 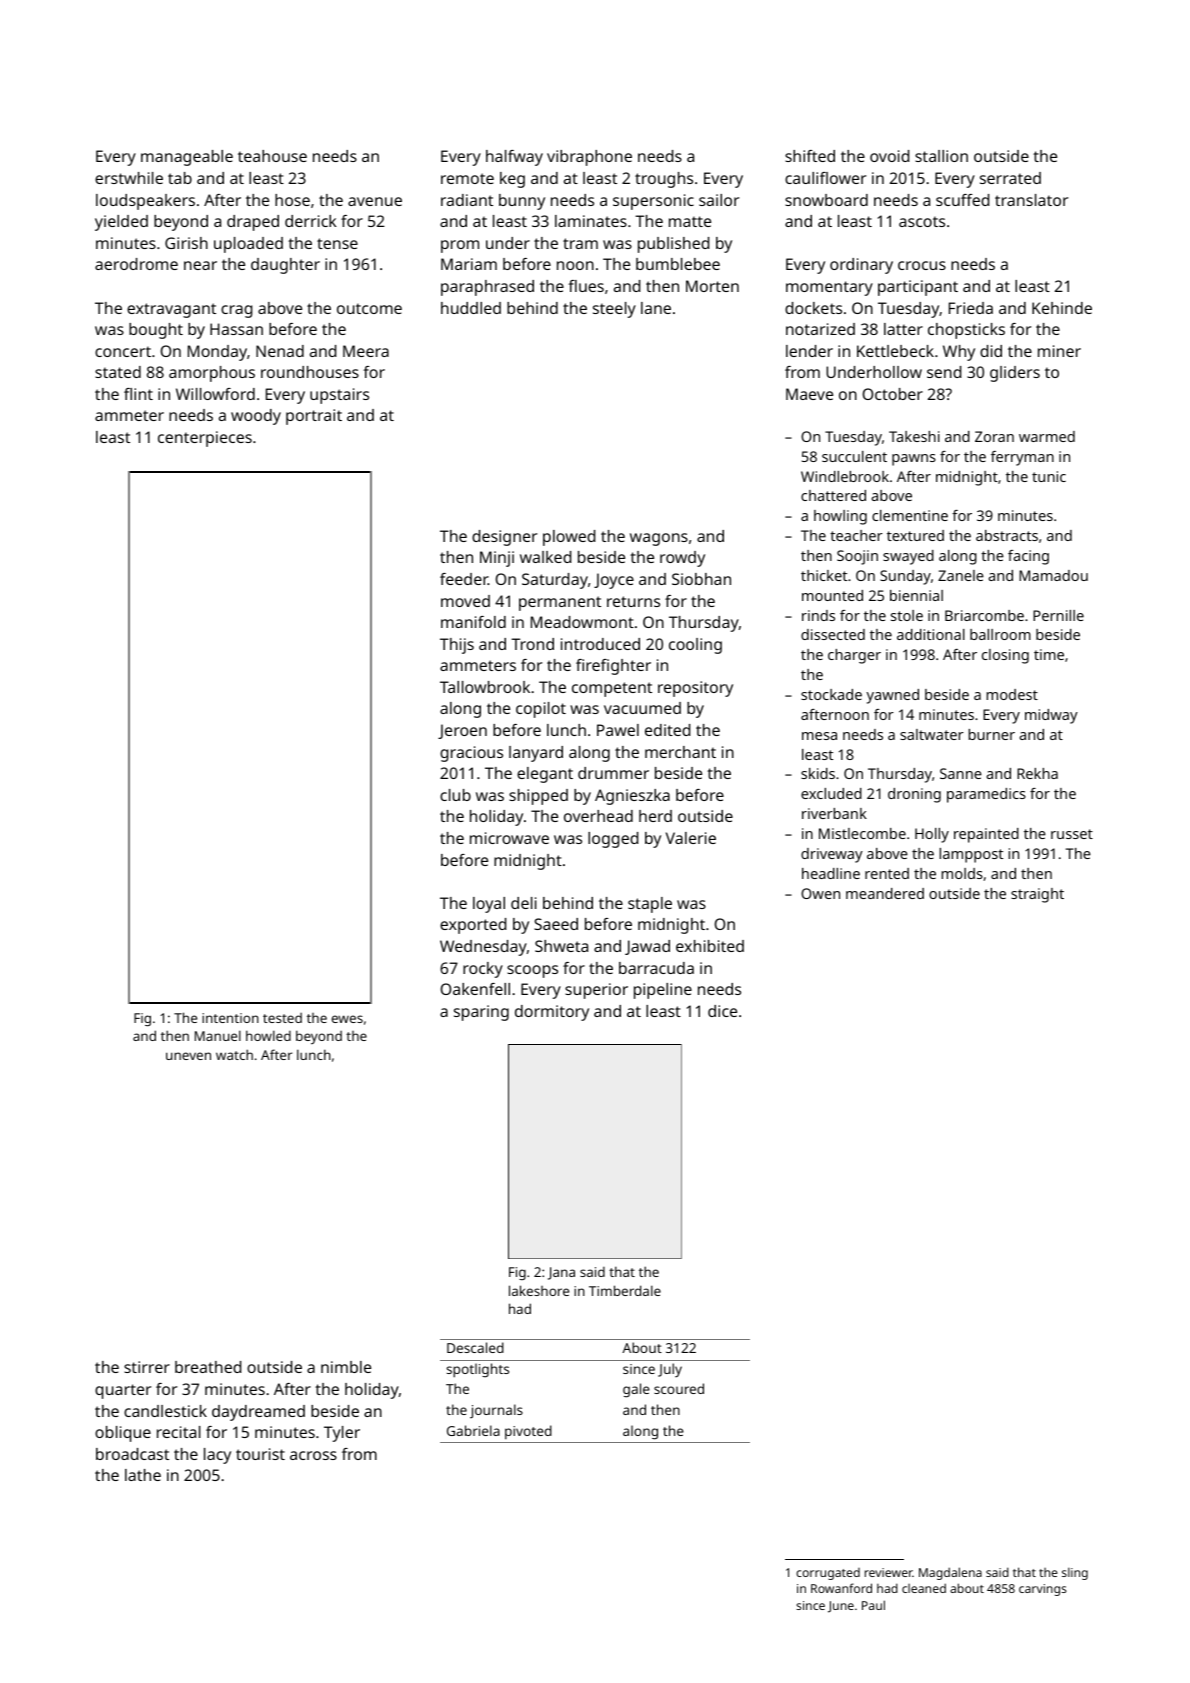 I want to click on club, so click(x=455, y=795).
